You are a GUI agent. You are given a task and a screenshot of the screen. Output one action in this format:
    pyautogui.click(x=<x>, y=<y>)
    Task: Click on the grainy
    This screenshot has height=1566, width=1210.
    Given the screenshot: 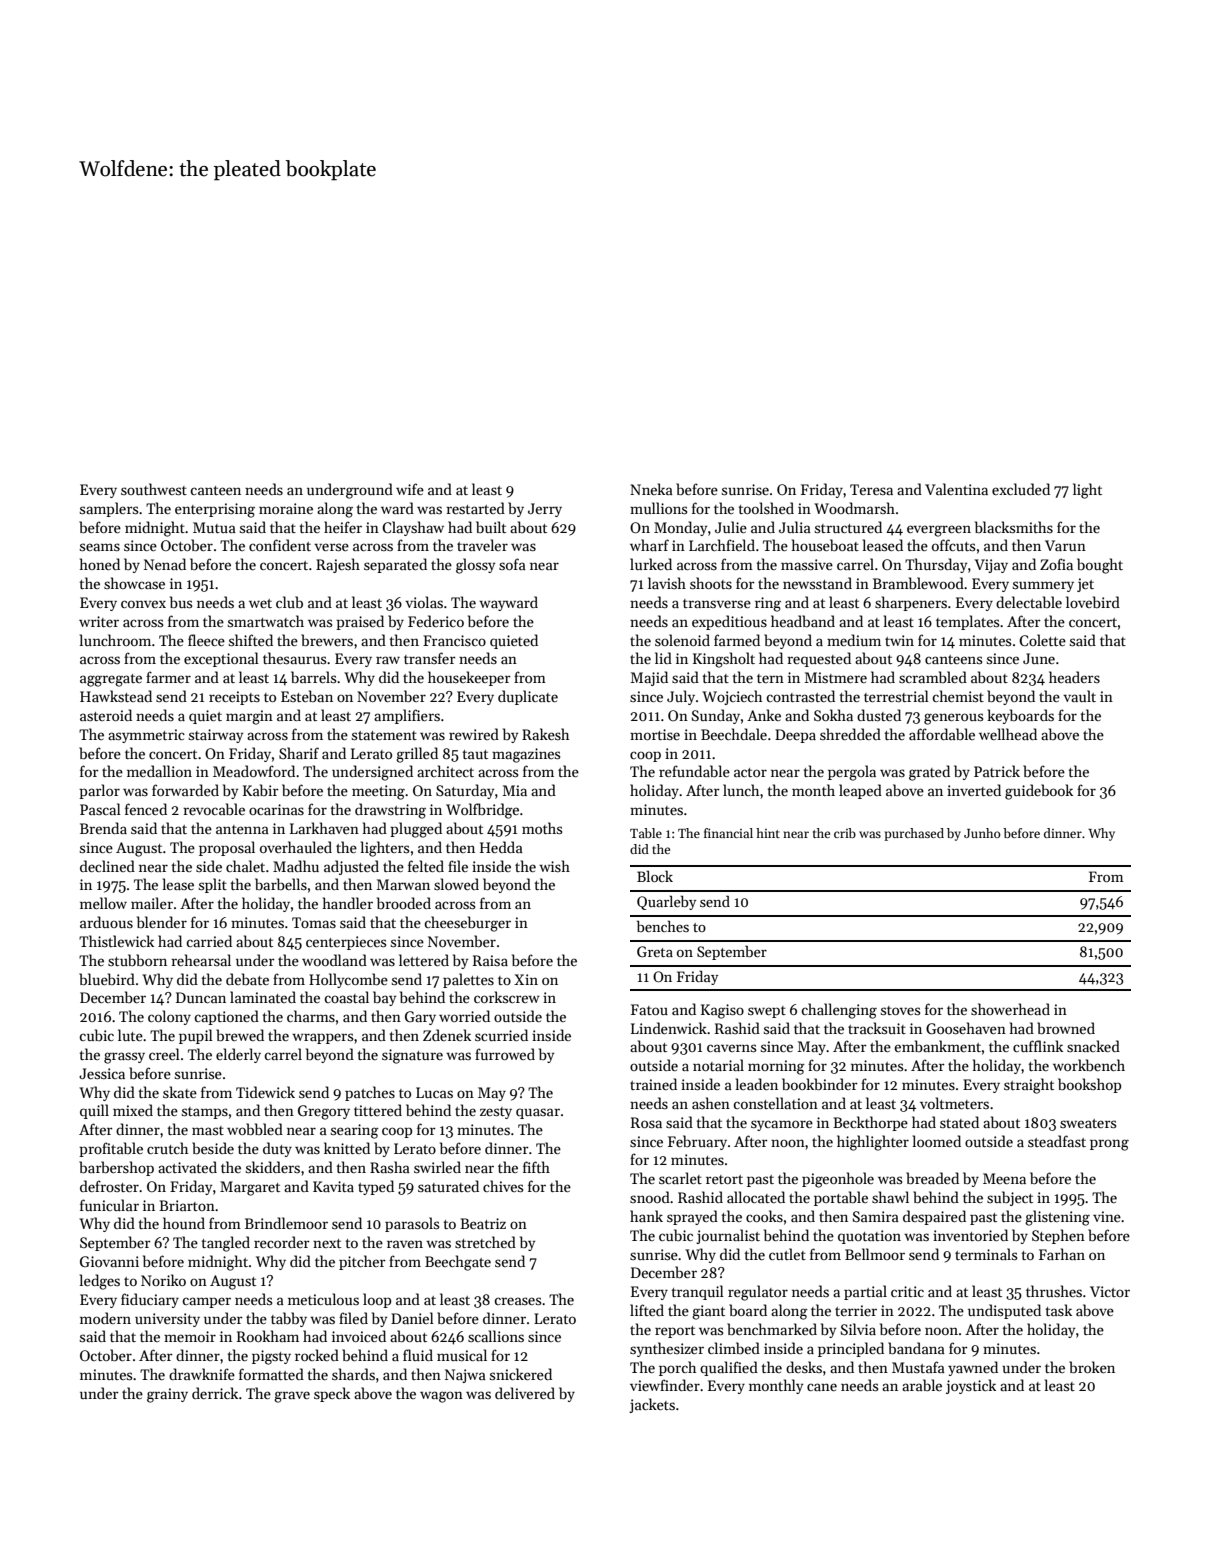 What is the action you would take?
    pyautogui.click(x=167, y=1395)
